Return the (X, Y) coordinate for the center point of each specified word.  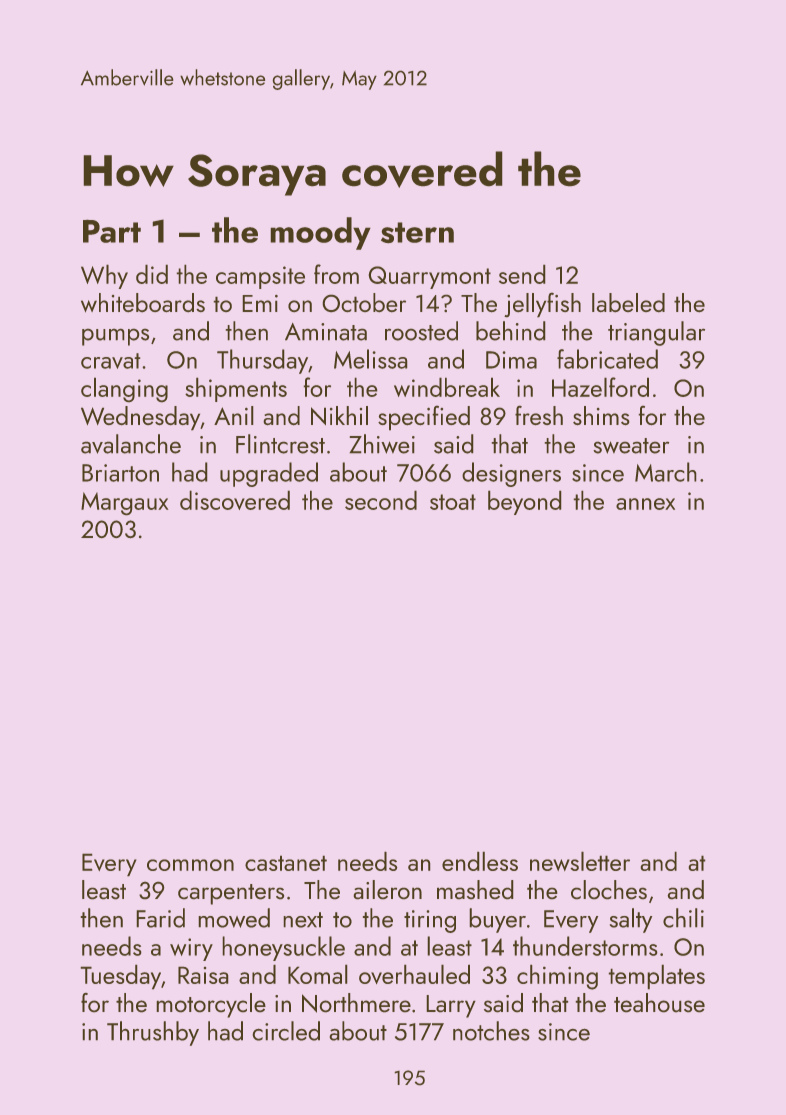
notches (491, 1031)
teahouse (659, 1003)
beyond (525, 502)
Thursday (262, 361)
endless (480, 861)
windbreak (447, 387)
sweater (631, 446)
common (190, 865)
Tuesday (120, 977)
